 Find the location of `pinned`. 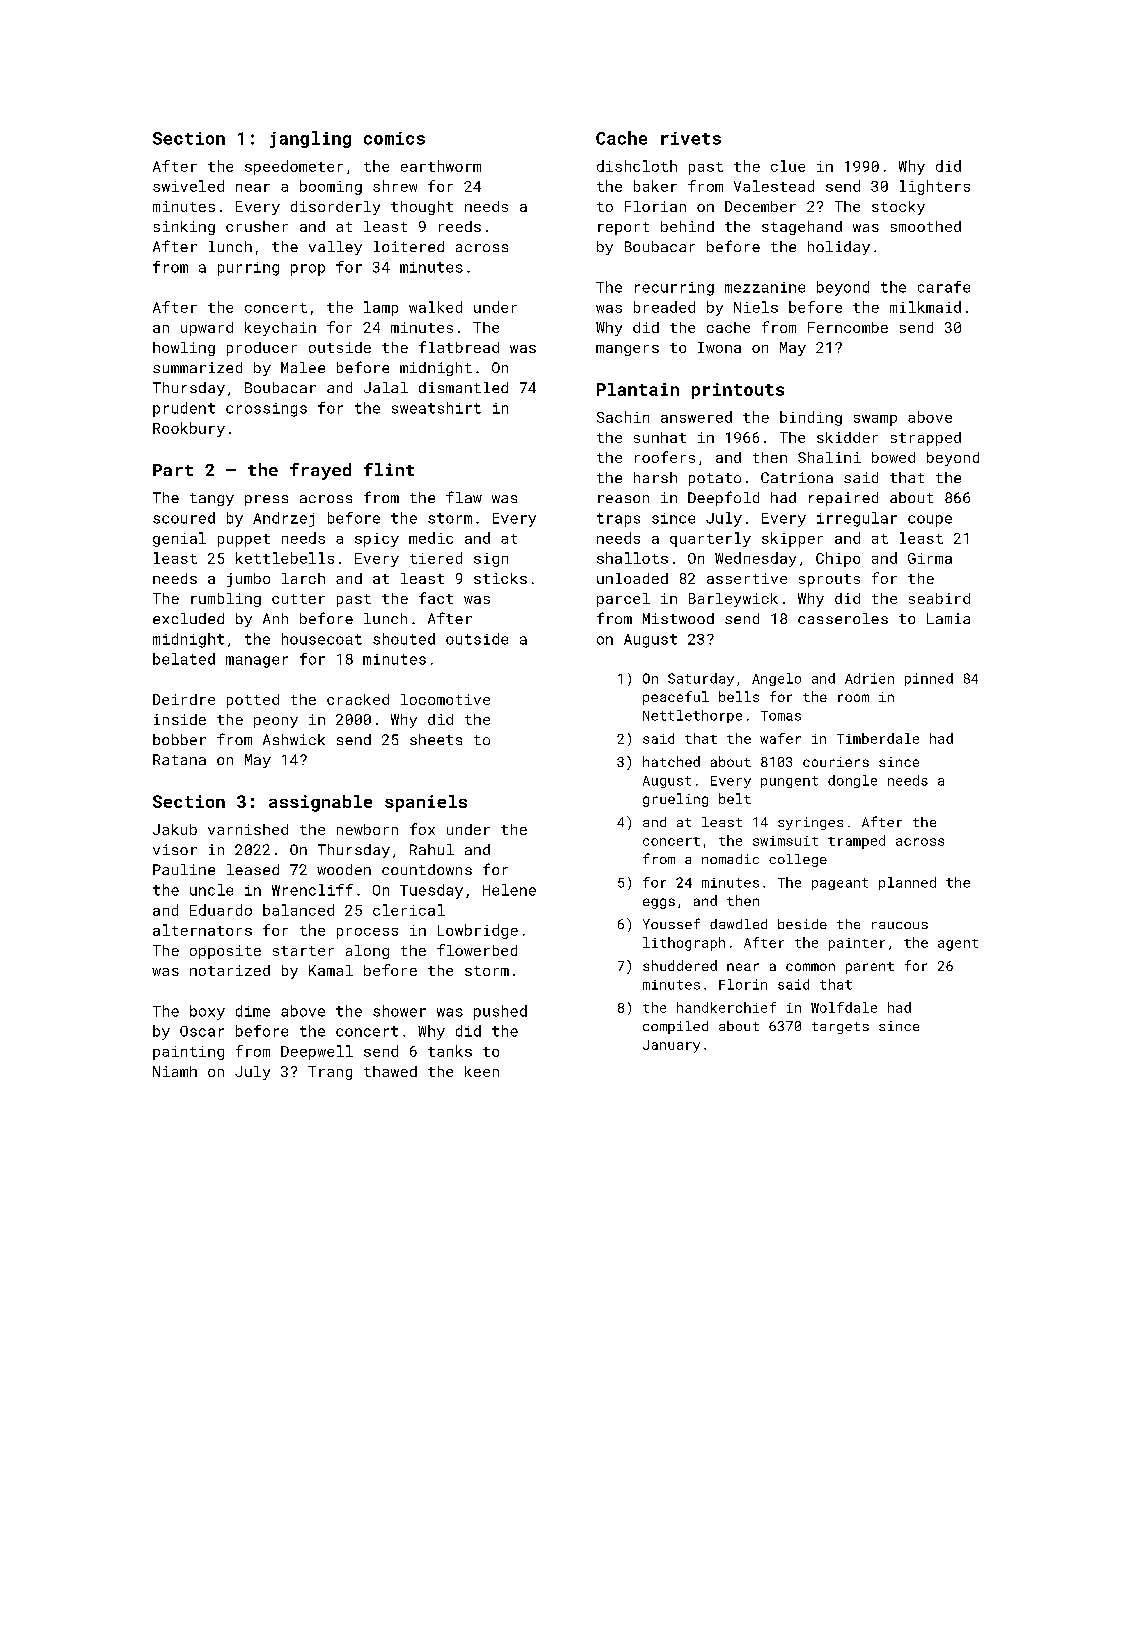

pinned is located at coordinates (929, 679).
